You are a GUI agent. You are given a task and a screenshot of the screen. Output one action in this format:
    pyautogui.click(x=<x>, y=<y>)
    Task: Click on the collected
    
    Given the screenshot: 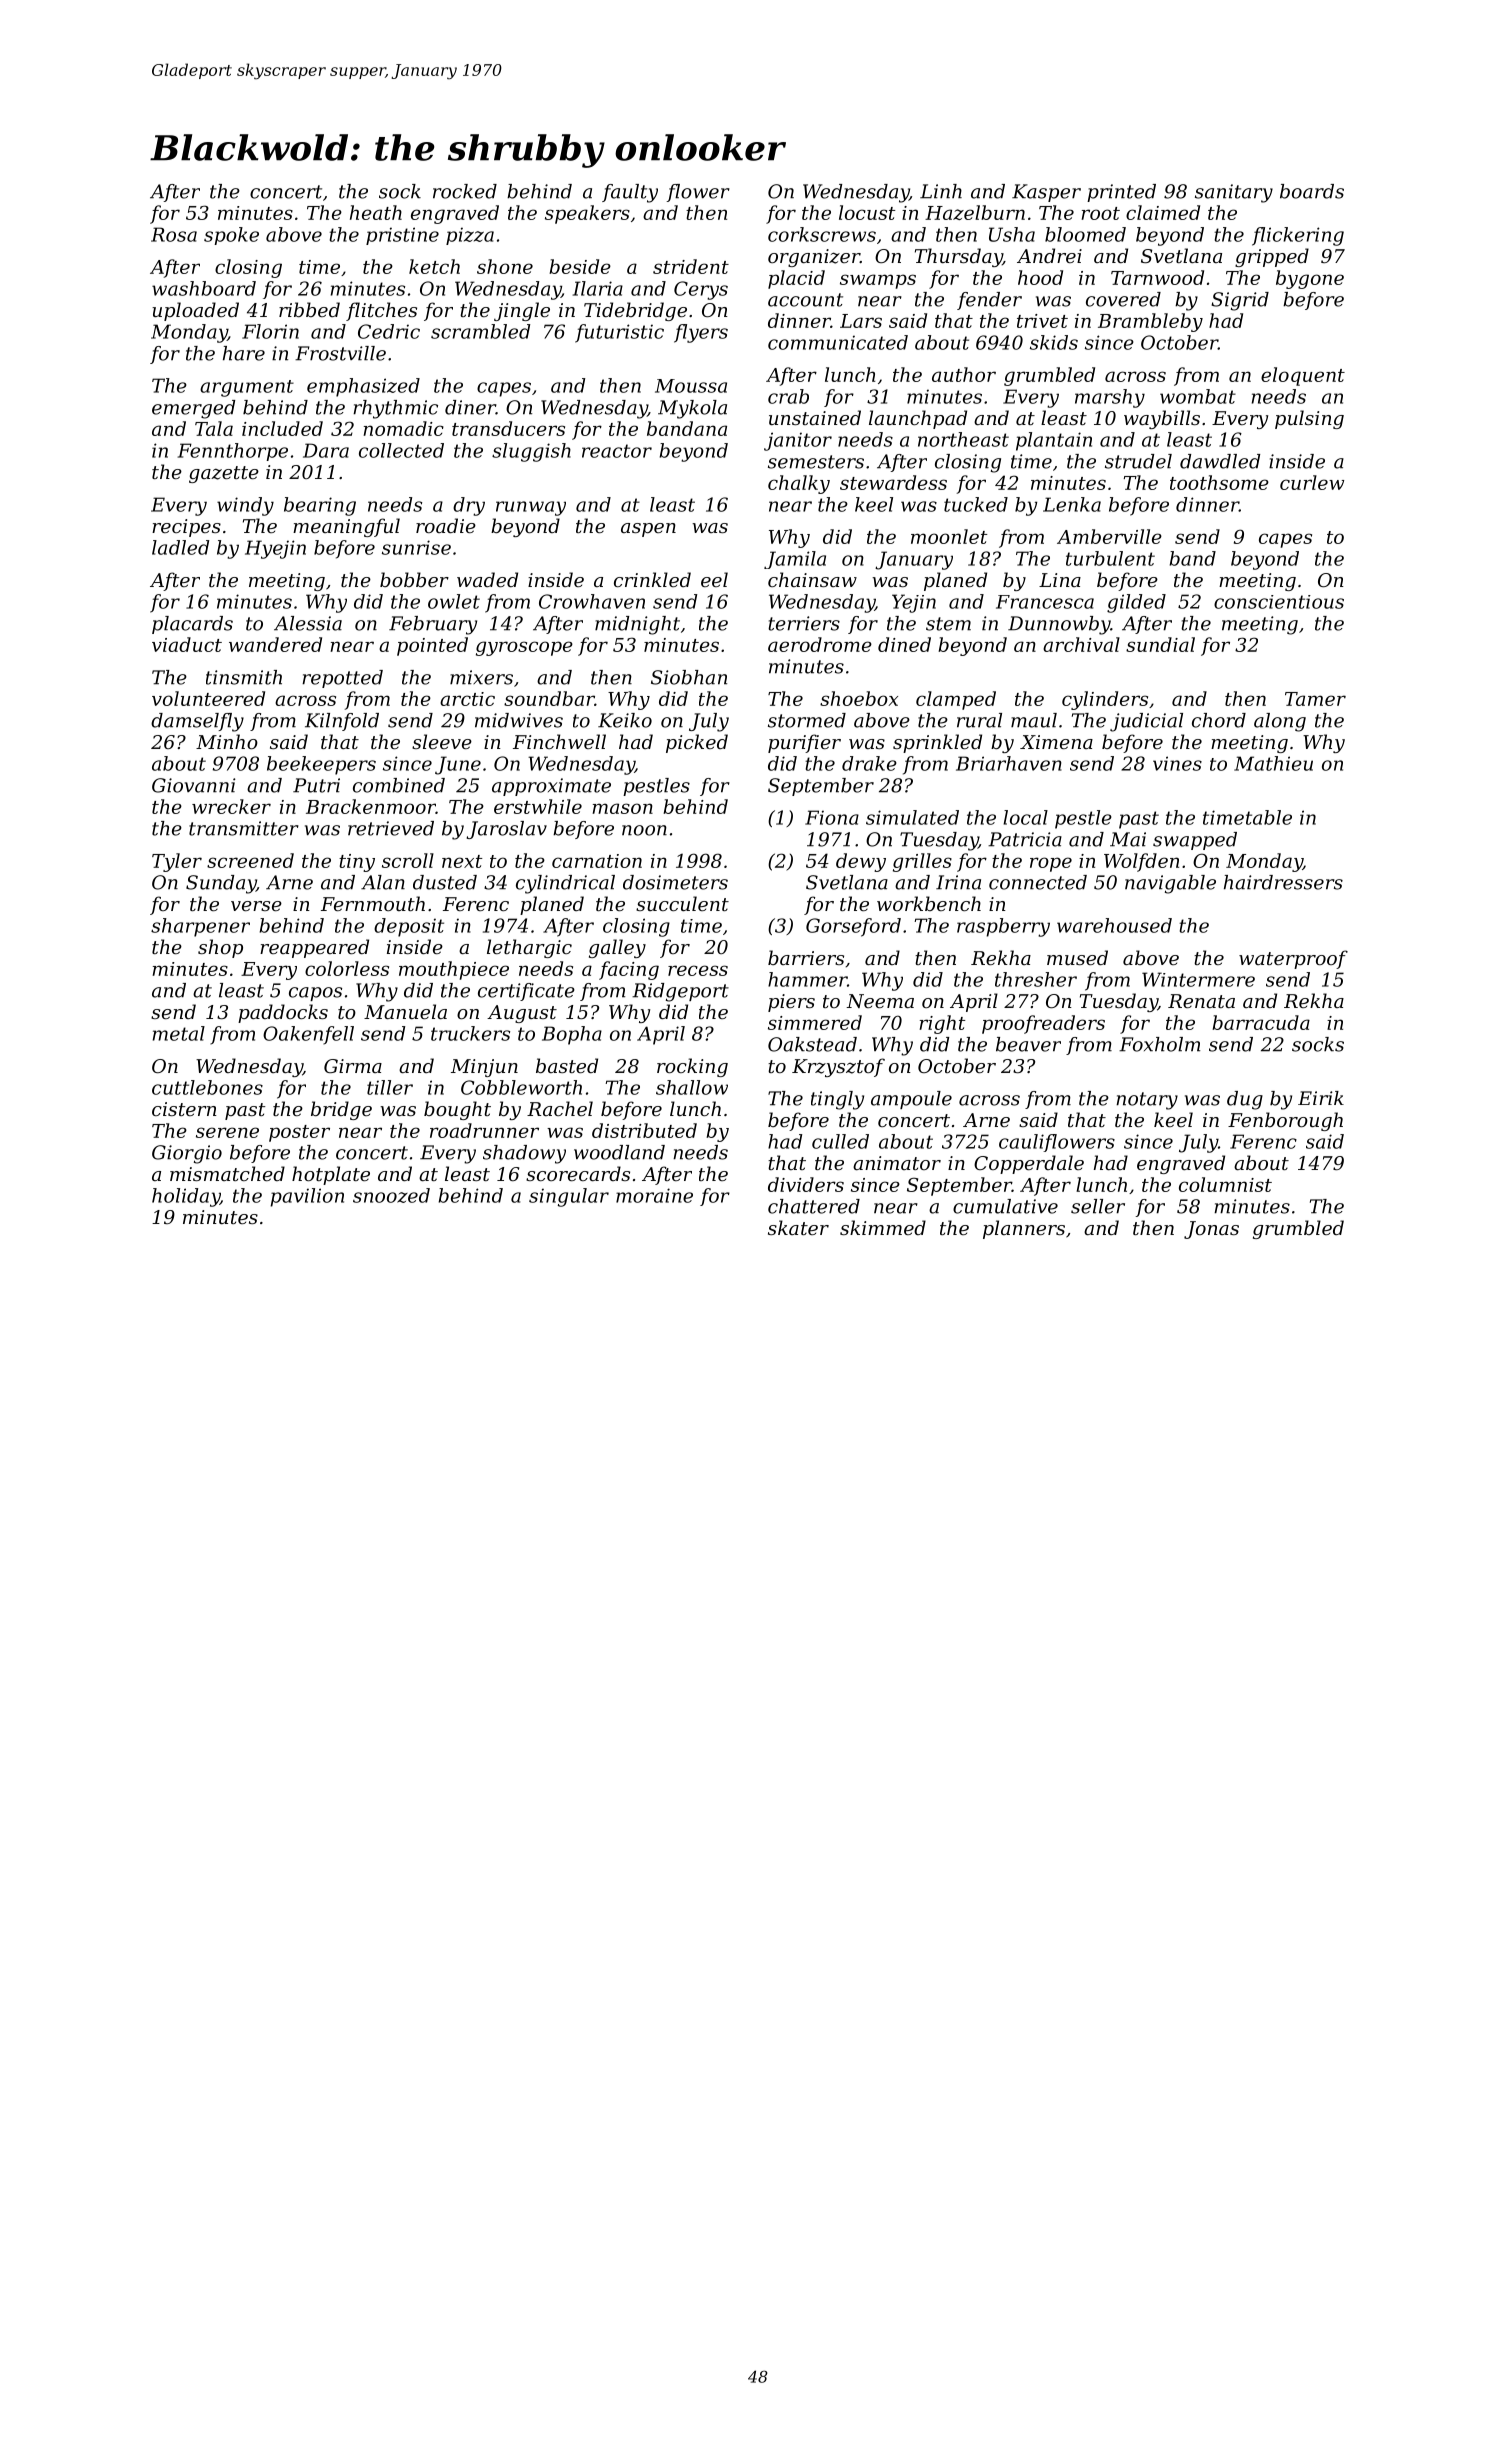 What is the action you would take?
    pyautogui.click(x=401, y=450)
